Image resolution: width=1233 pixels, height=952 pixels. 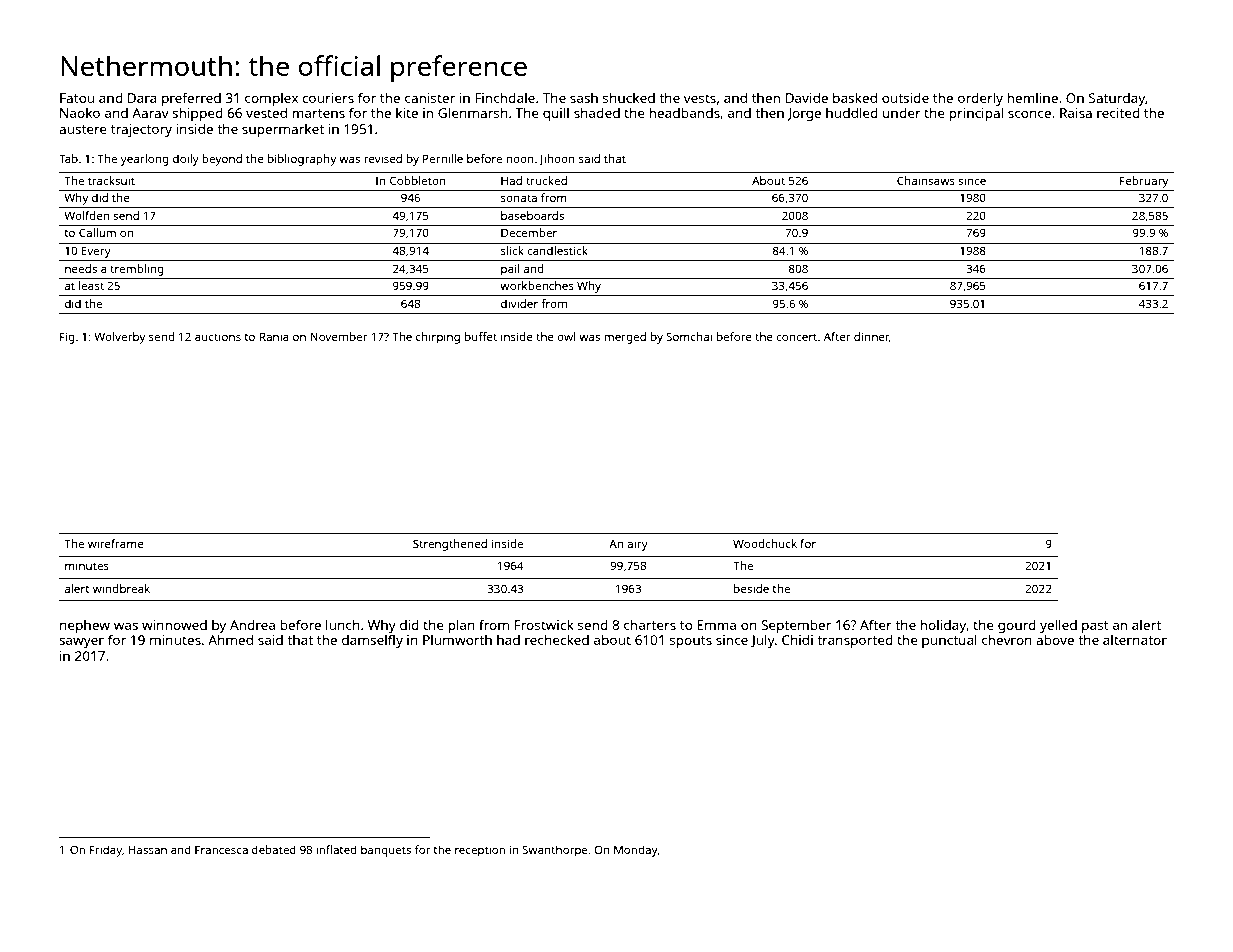 What do you see at coordinates (637, 545) in the document?
I see `airy` at bounding box center [637, 545].
